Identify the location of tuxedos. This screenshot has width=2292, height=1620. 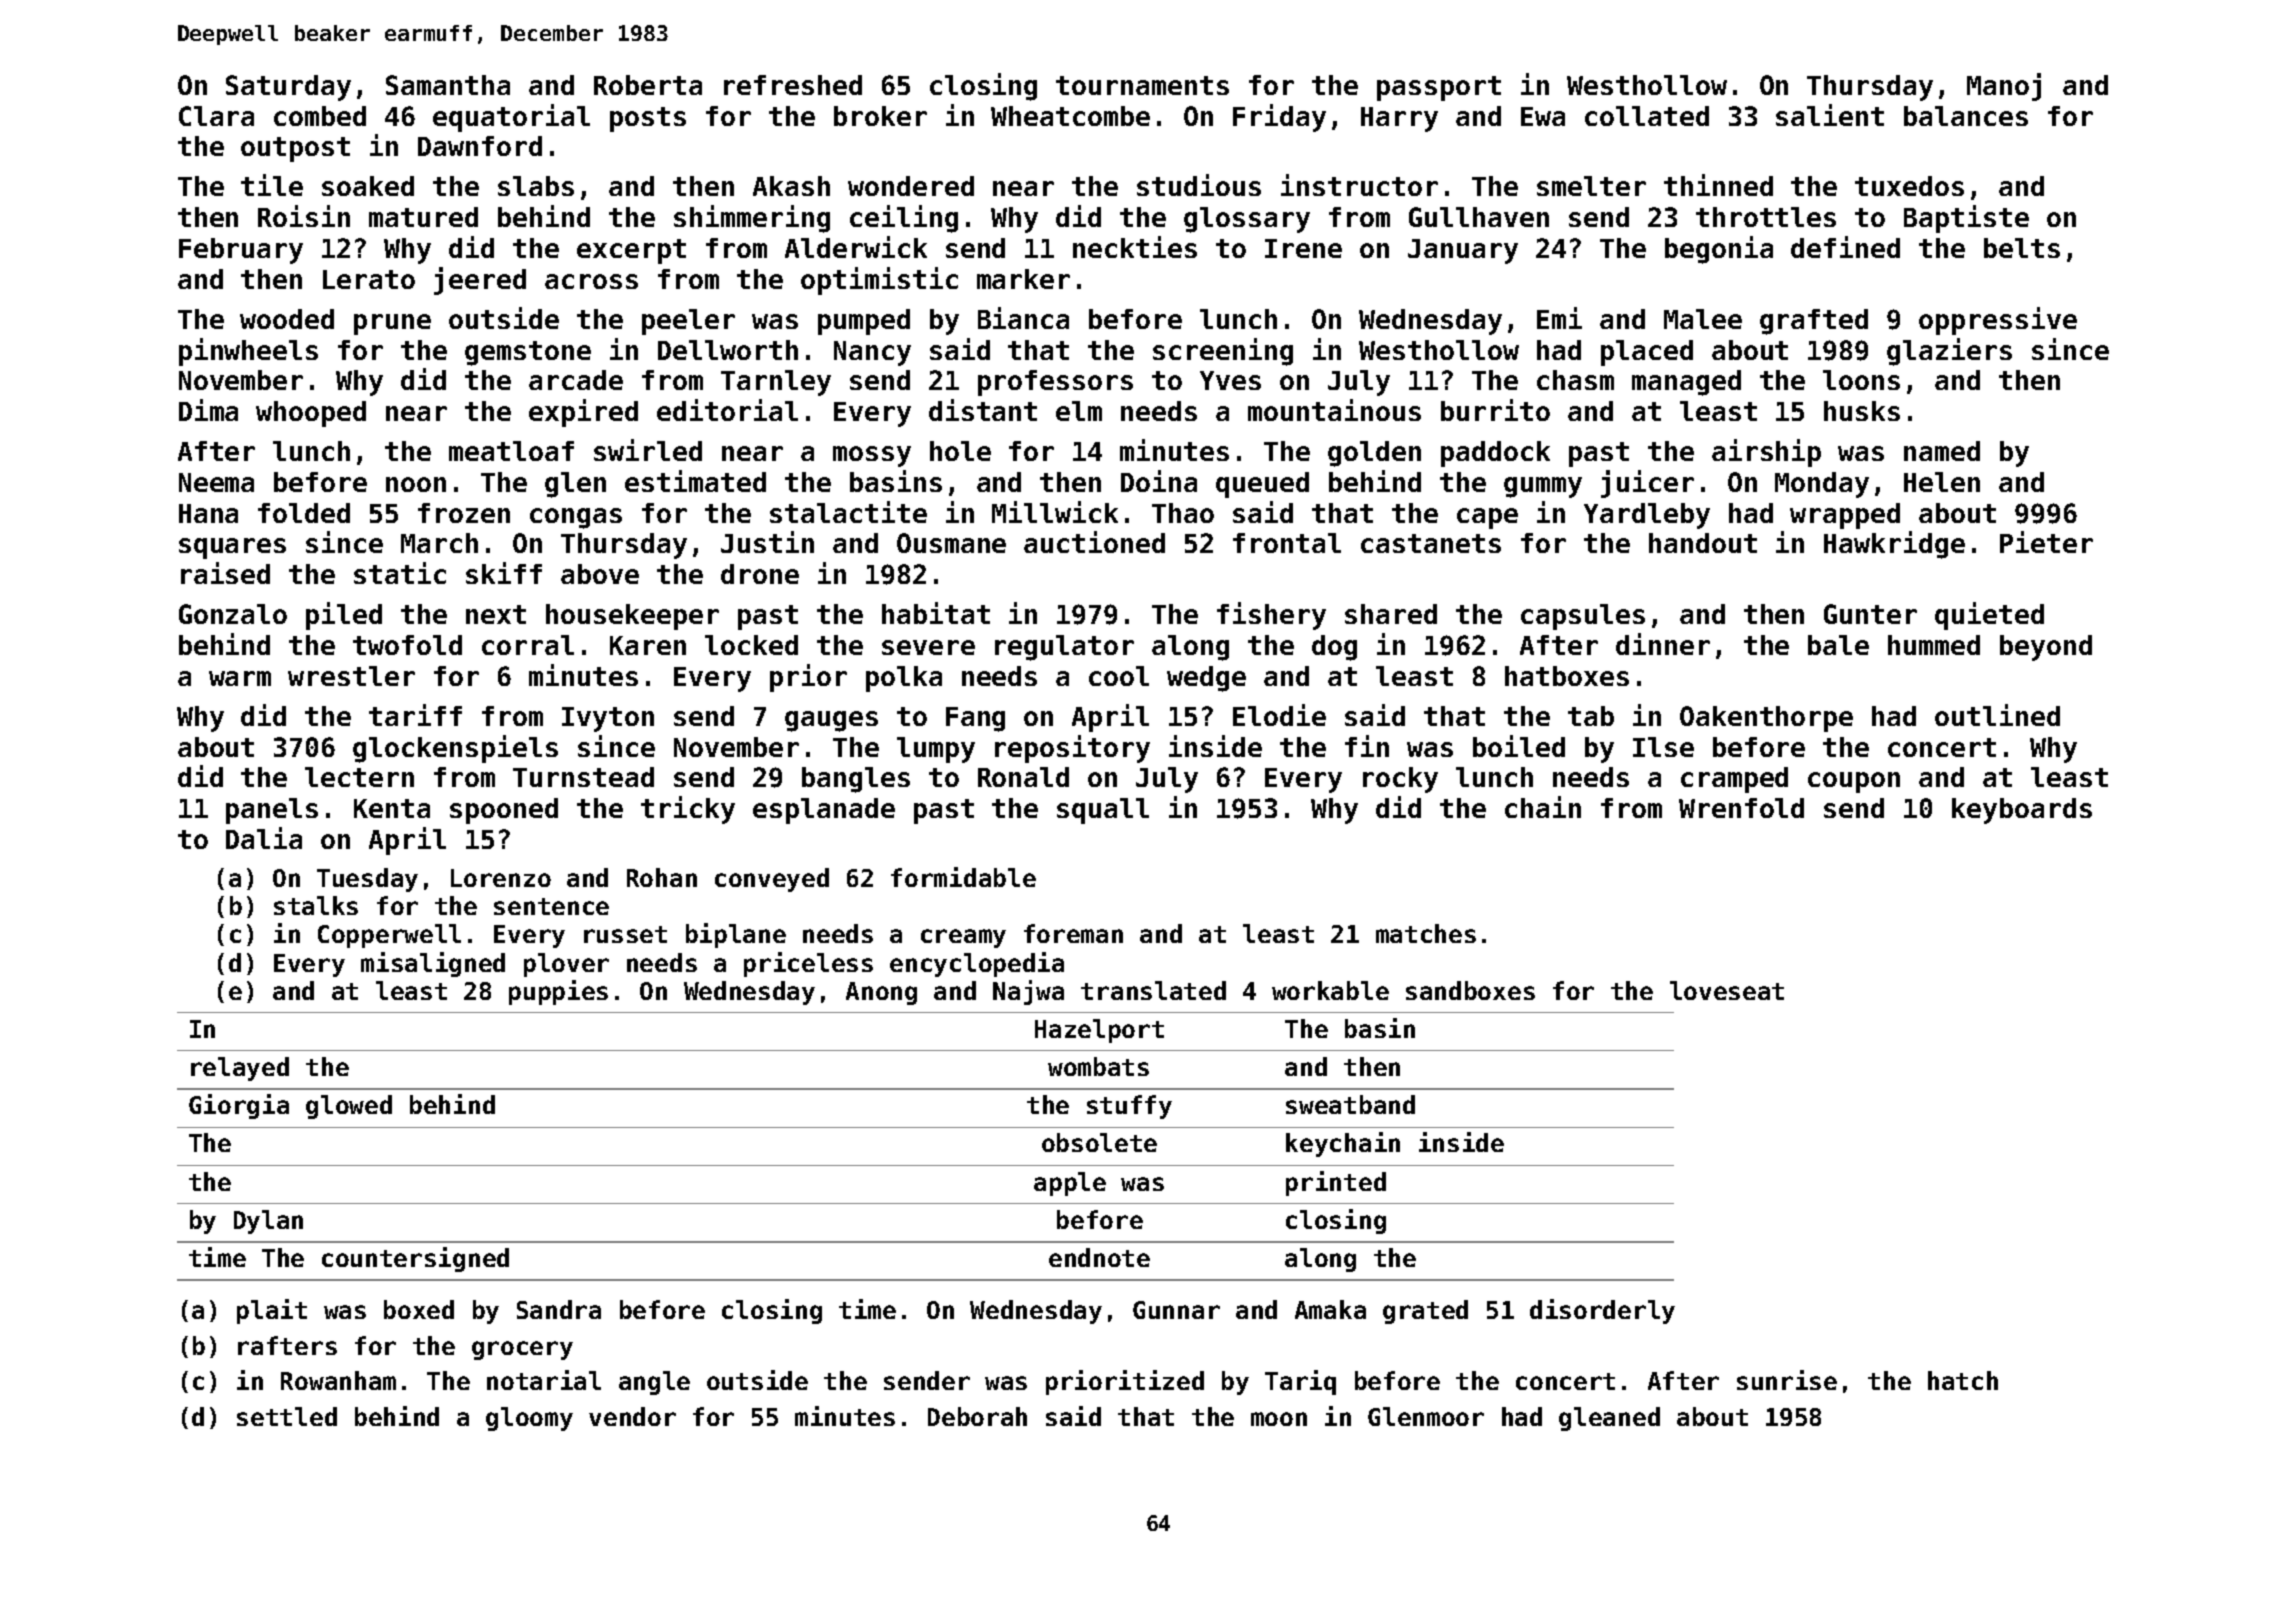
(1909, 186).
